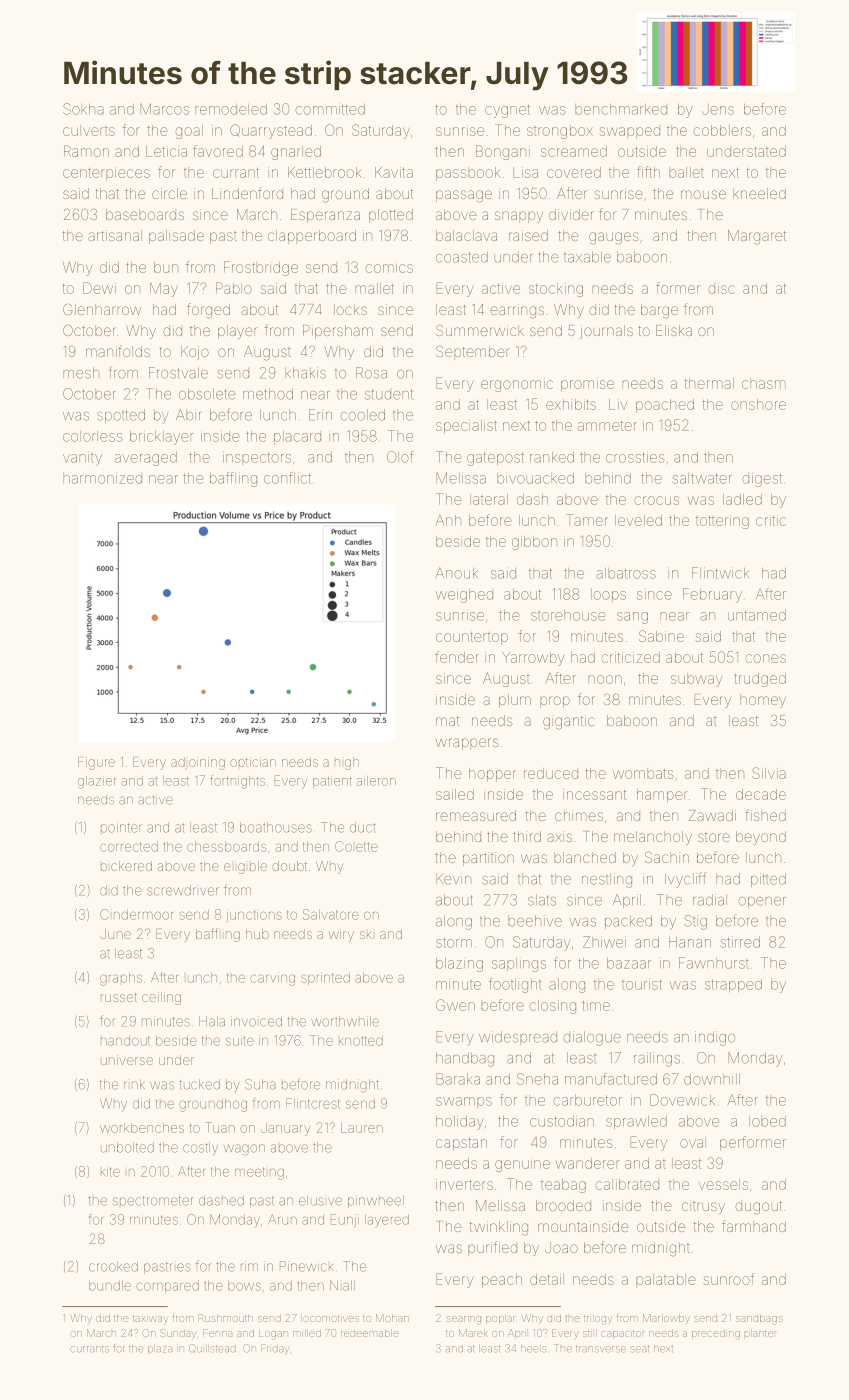  Describe the element at coordinates (160, 1349) in the image. I see `plaza` at that location.
